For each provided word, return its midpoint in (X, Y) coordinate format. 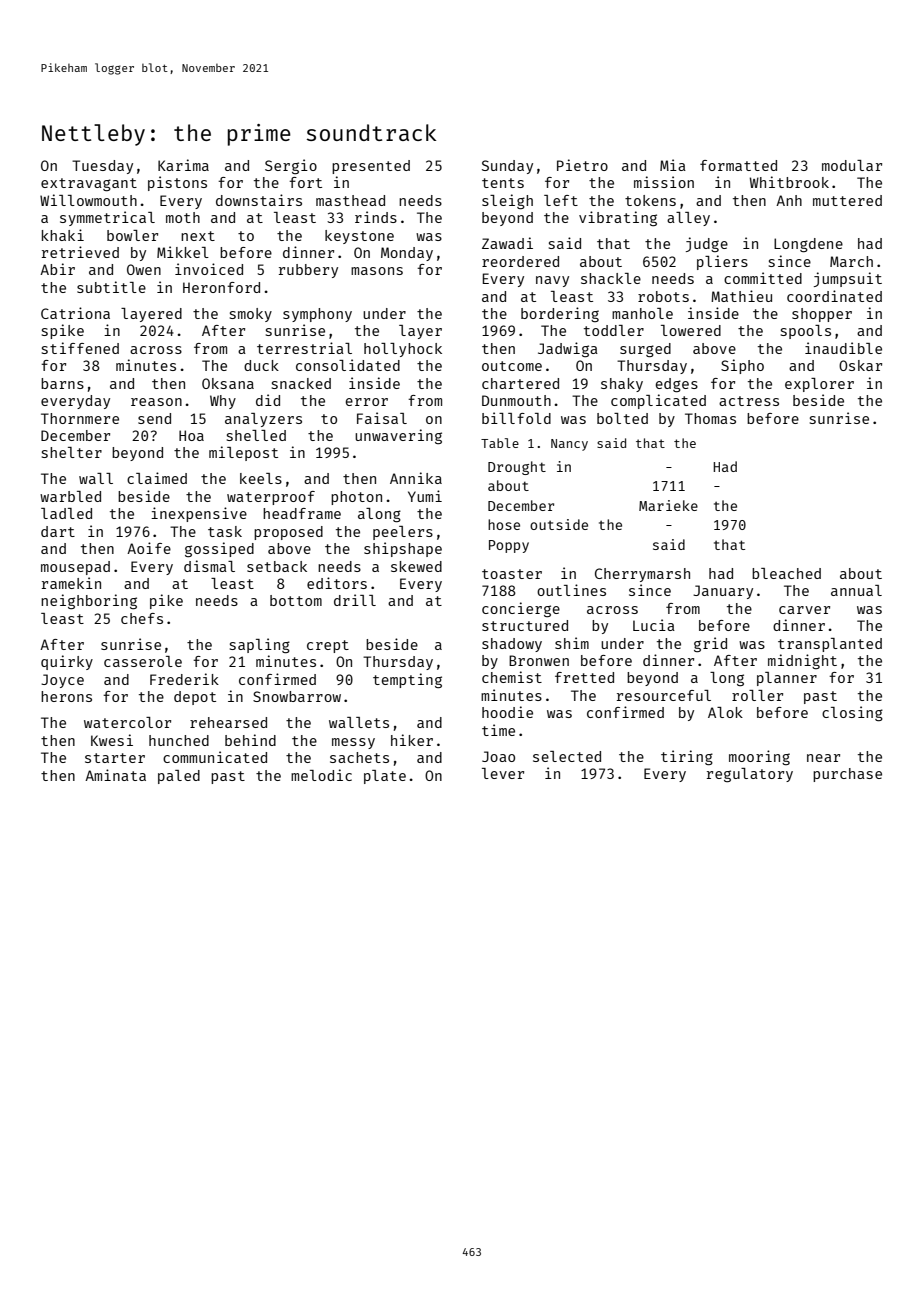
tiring (687, 757)
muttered (847, 200)
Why (223, 402)
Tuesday (102, 167)
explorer (819, 385)
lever (503, 773)
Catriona (75, 313)
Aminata (115, 775)
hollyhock (403, 350)
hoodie (507, 712)
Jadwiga (568, 349)
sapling (260, 645)
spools (806, 332)
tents (503, 183)
